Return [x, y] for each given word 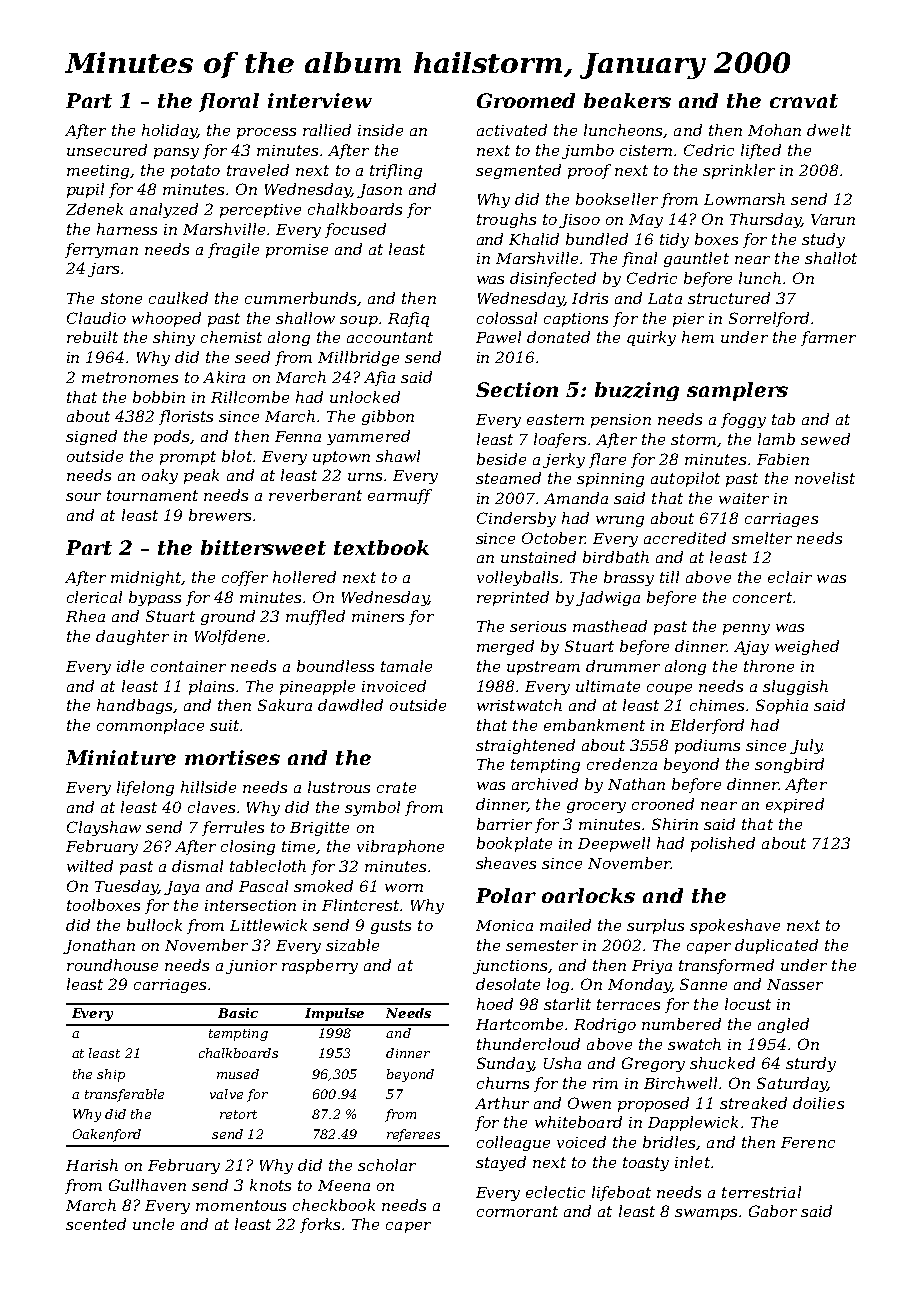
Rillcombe [250, 397]
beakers [627, 100]
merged [505, 647]
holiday [169, 131]
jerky [564, 460]
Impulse [334, 1014]
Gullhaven [147, 1185]
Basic [238, 1013]
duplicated [776, 946]
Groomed [526, 100]
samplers [737, 391]
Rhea [85, 616]
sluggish [795, 687]
